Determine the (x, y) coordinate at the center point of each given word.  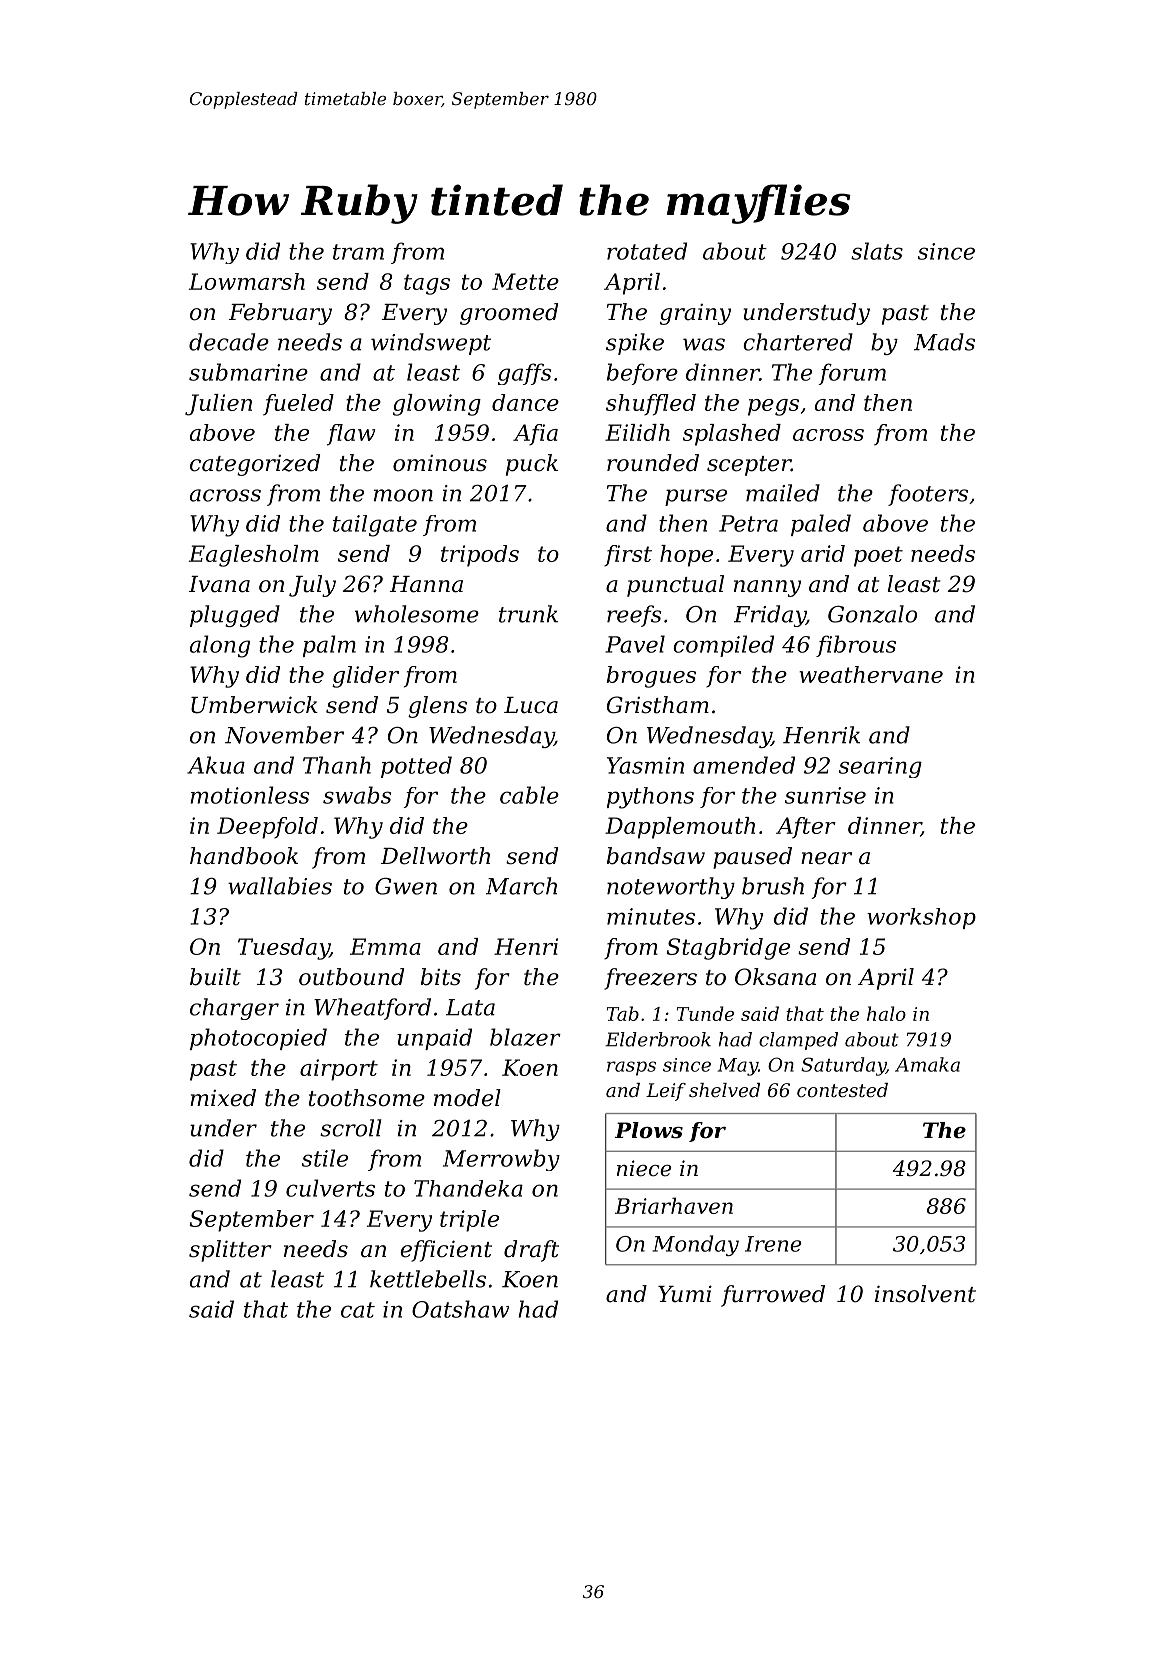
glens (437, 707)
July (312, 586)
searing (880, 767)
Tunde (705, 1013)
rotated (647, 251)
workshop (921, 918)
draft (531, 1251)
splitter (230, 1251)
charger (234, 1009)
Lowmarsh (247, 281)
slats (877, 251)
